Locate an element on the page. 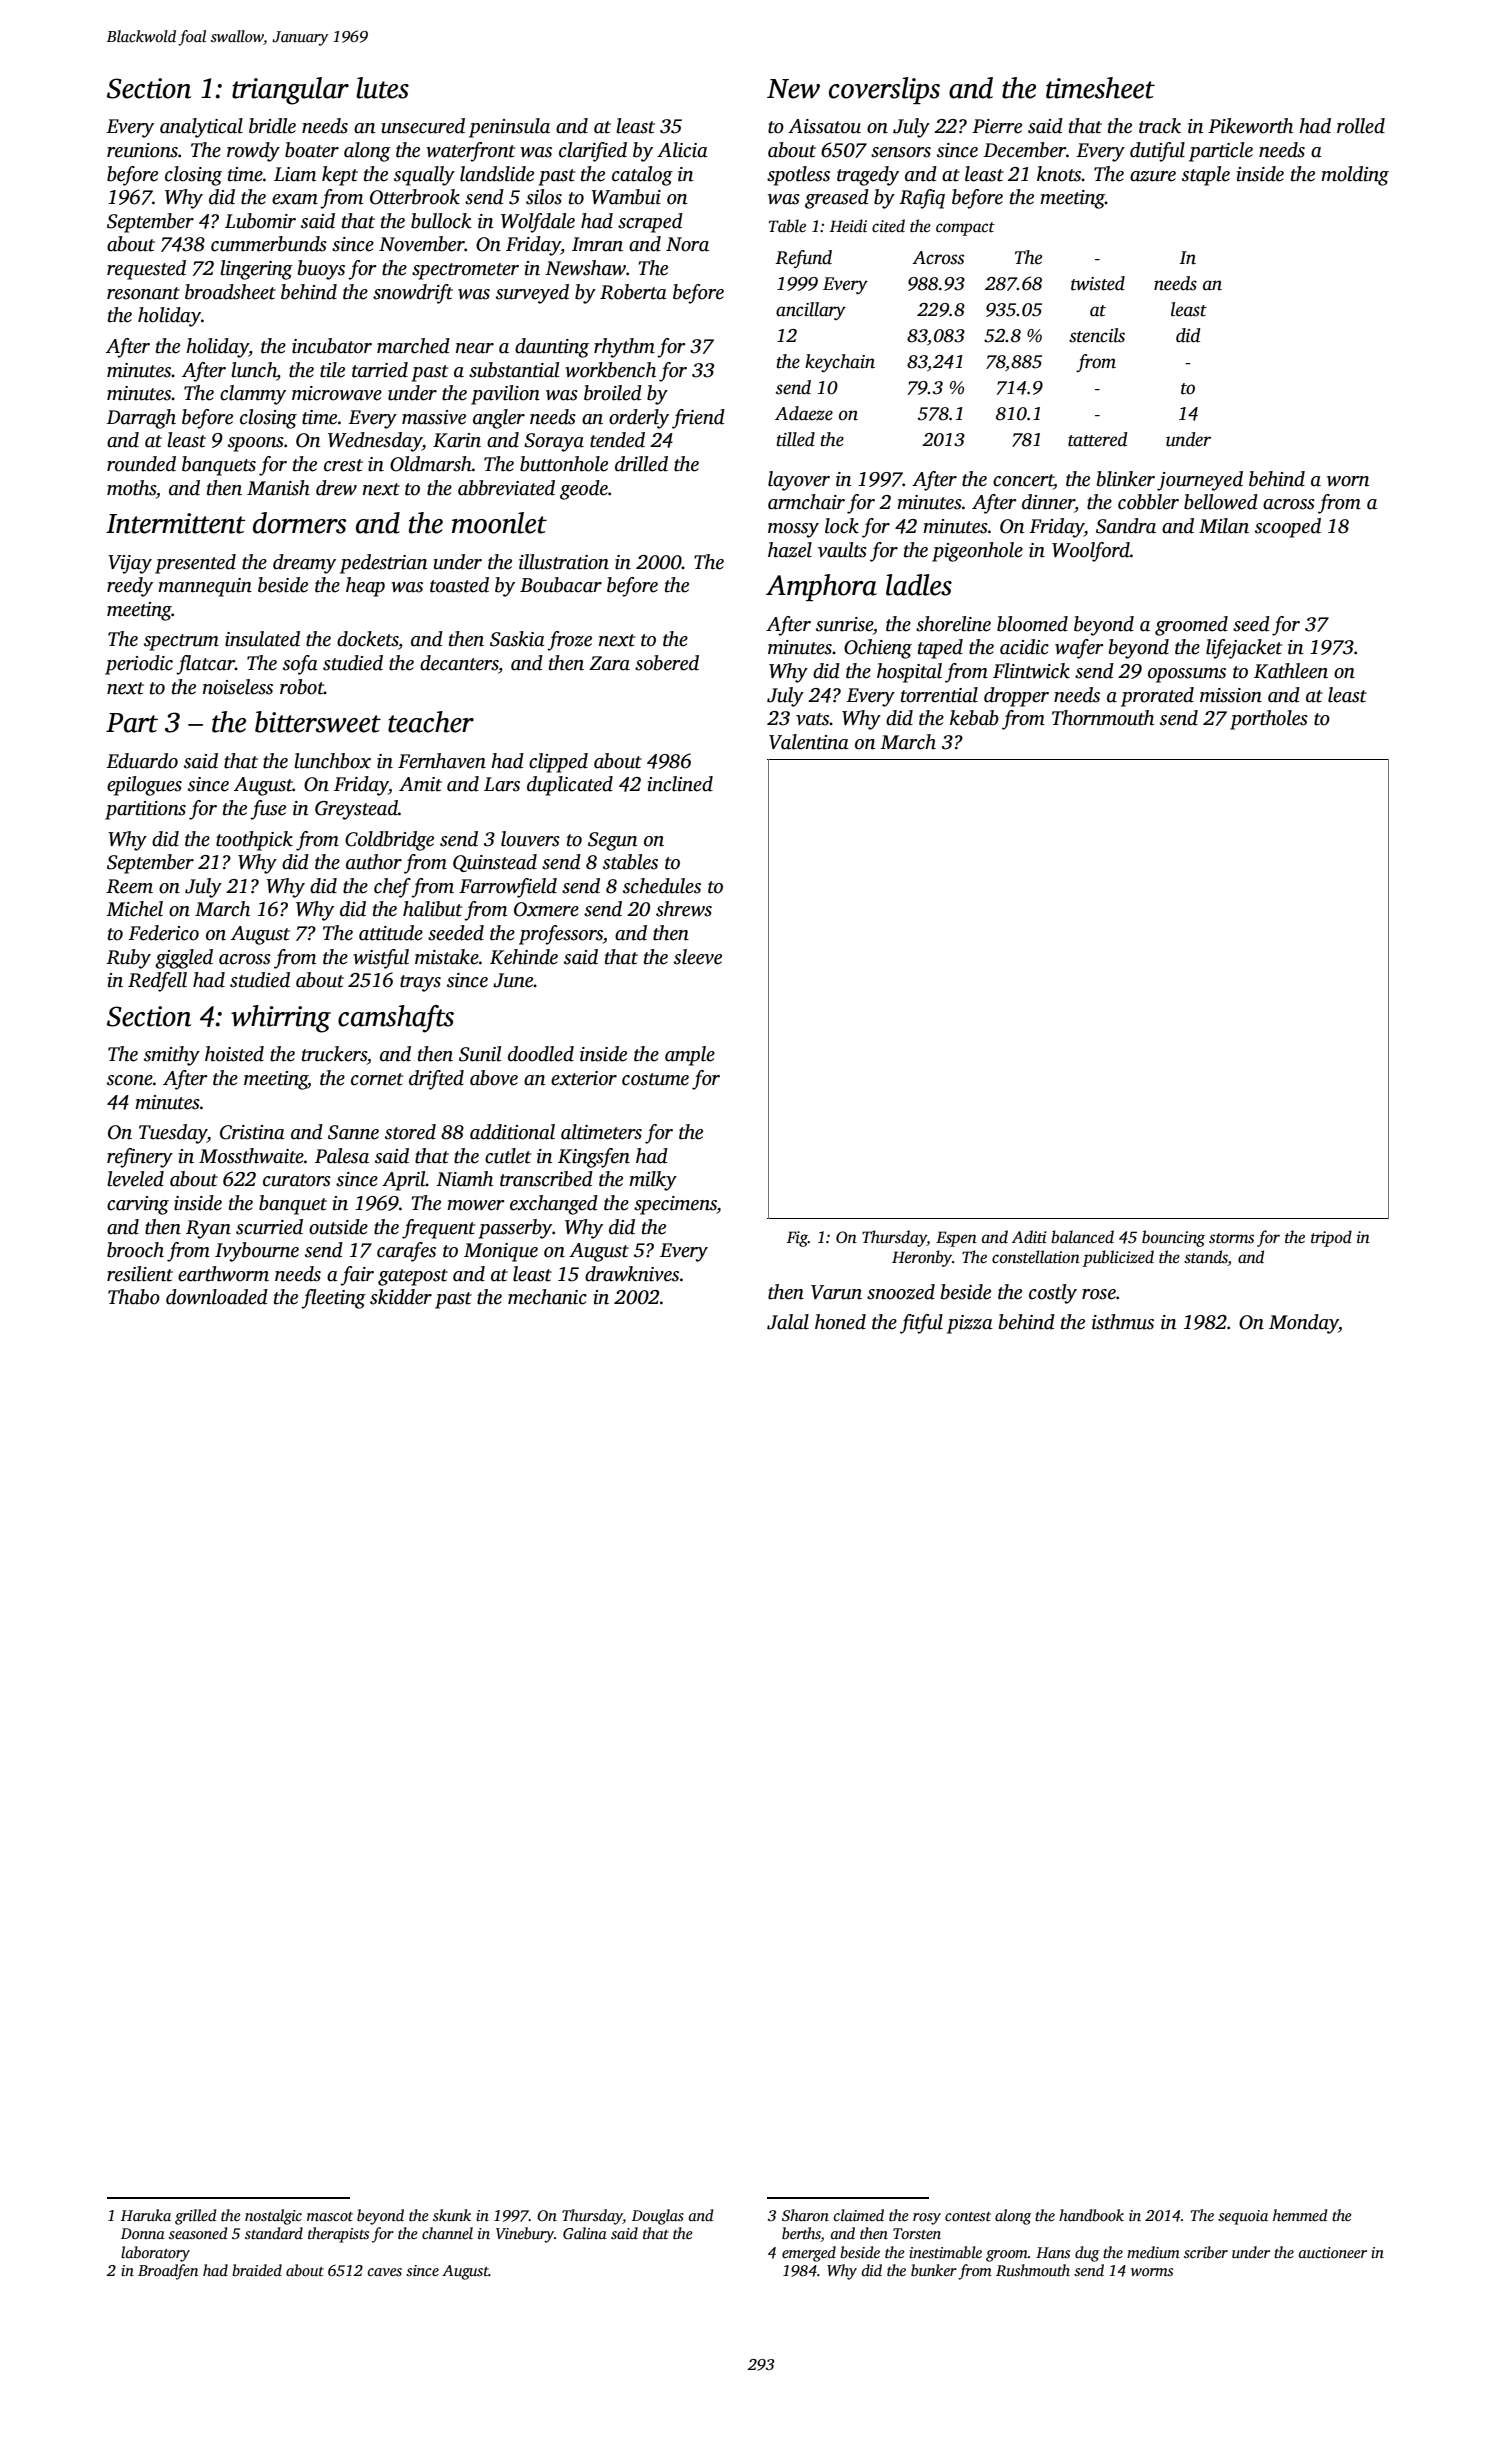 This page has width=1496, height=2464. Varun is located at coordinates (836, 1292).
